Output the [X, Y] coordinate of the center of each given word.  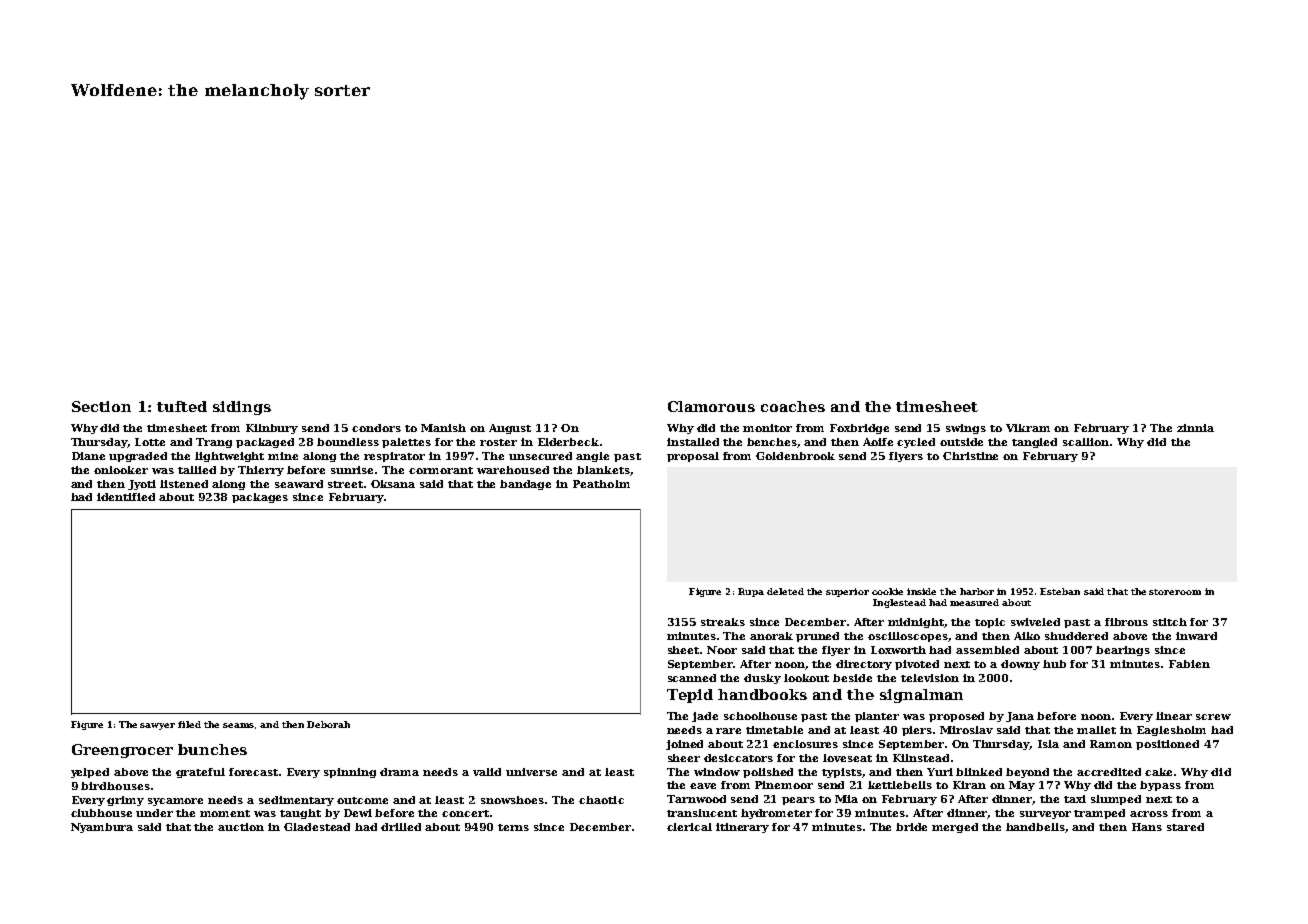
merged [955, 828]
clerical [689, 827]
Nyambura [102, 828]
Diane [88, 456]
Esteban [1060, 591]
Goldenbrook [795, 456]
